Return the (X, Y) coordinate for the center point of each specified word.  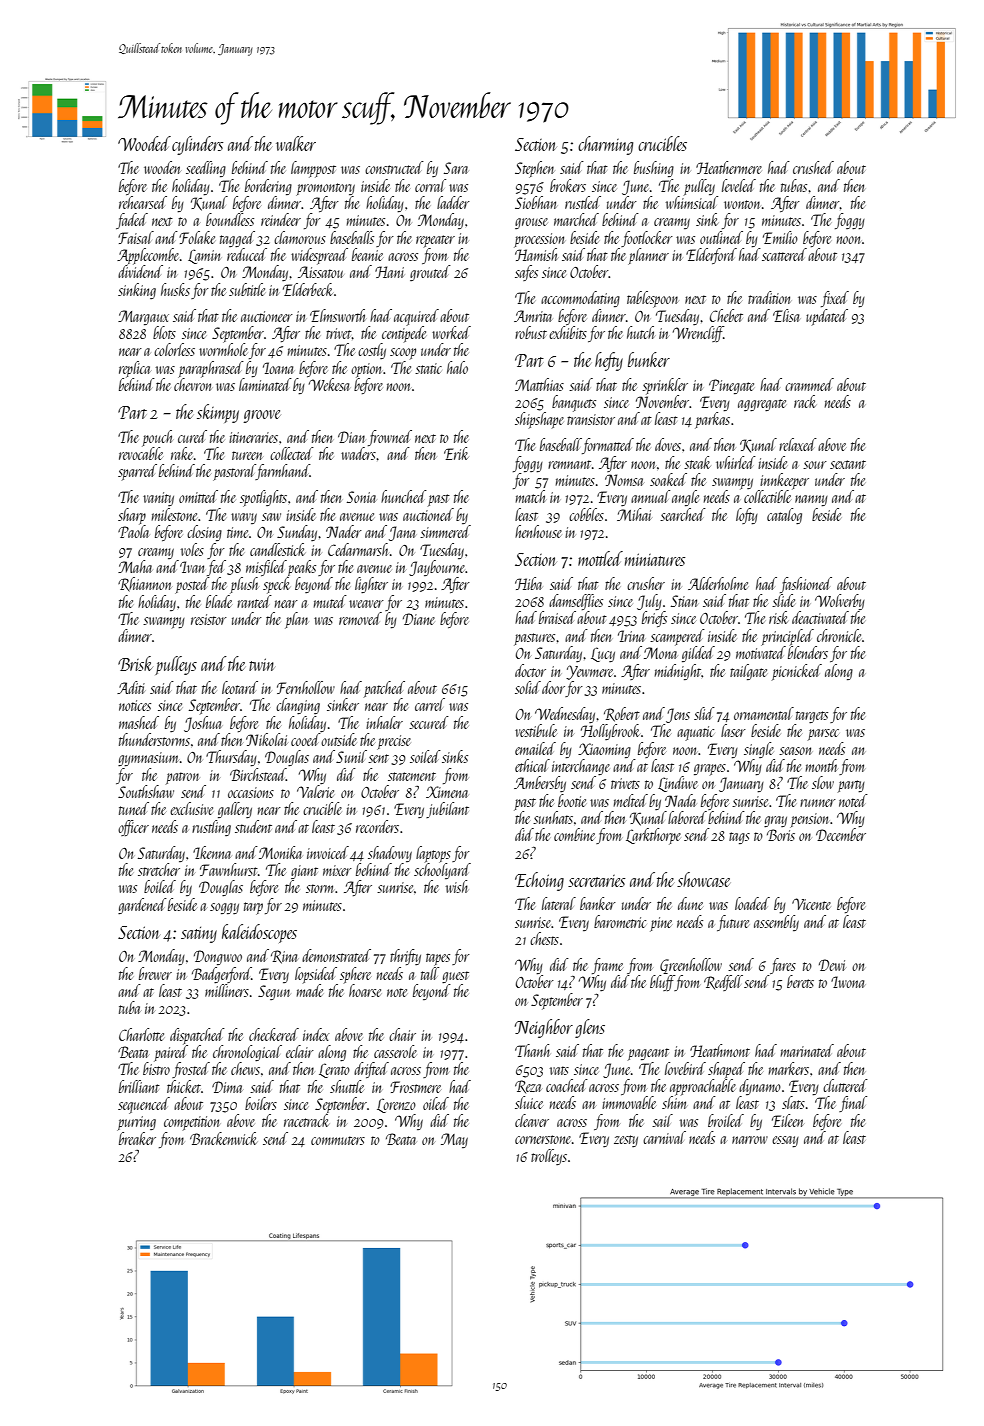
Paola (133, 531)
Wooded (144, 143)
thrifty (405, 957)
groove (262, 416)
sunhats (553, 817)
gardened (142, 906)
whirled (736, 462)
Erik (456, 453)
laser (733, 730)
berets (800, 981)
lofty (747, 516)
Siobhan (535, 202)
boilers (261, 1103)
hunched (404, 496)
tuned (134, 808)
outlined (721, 237)
